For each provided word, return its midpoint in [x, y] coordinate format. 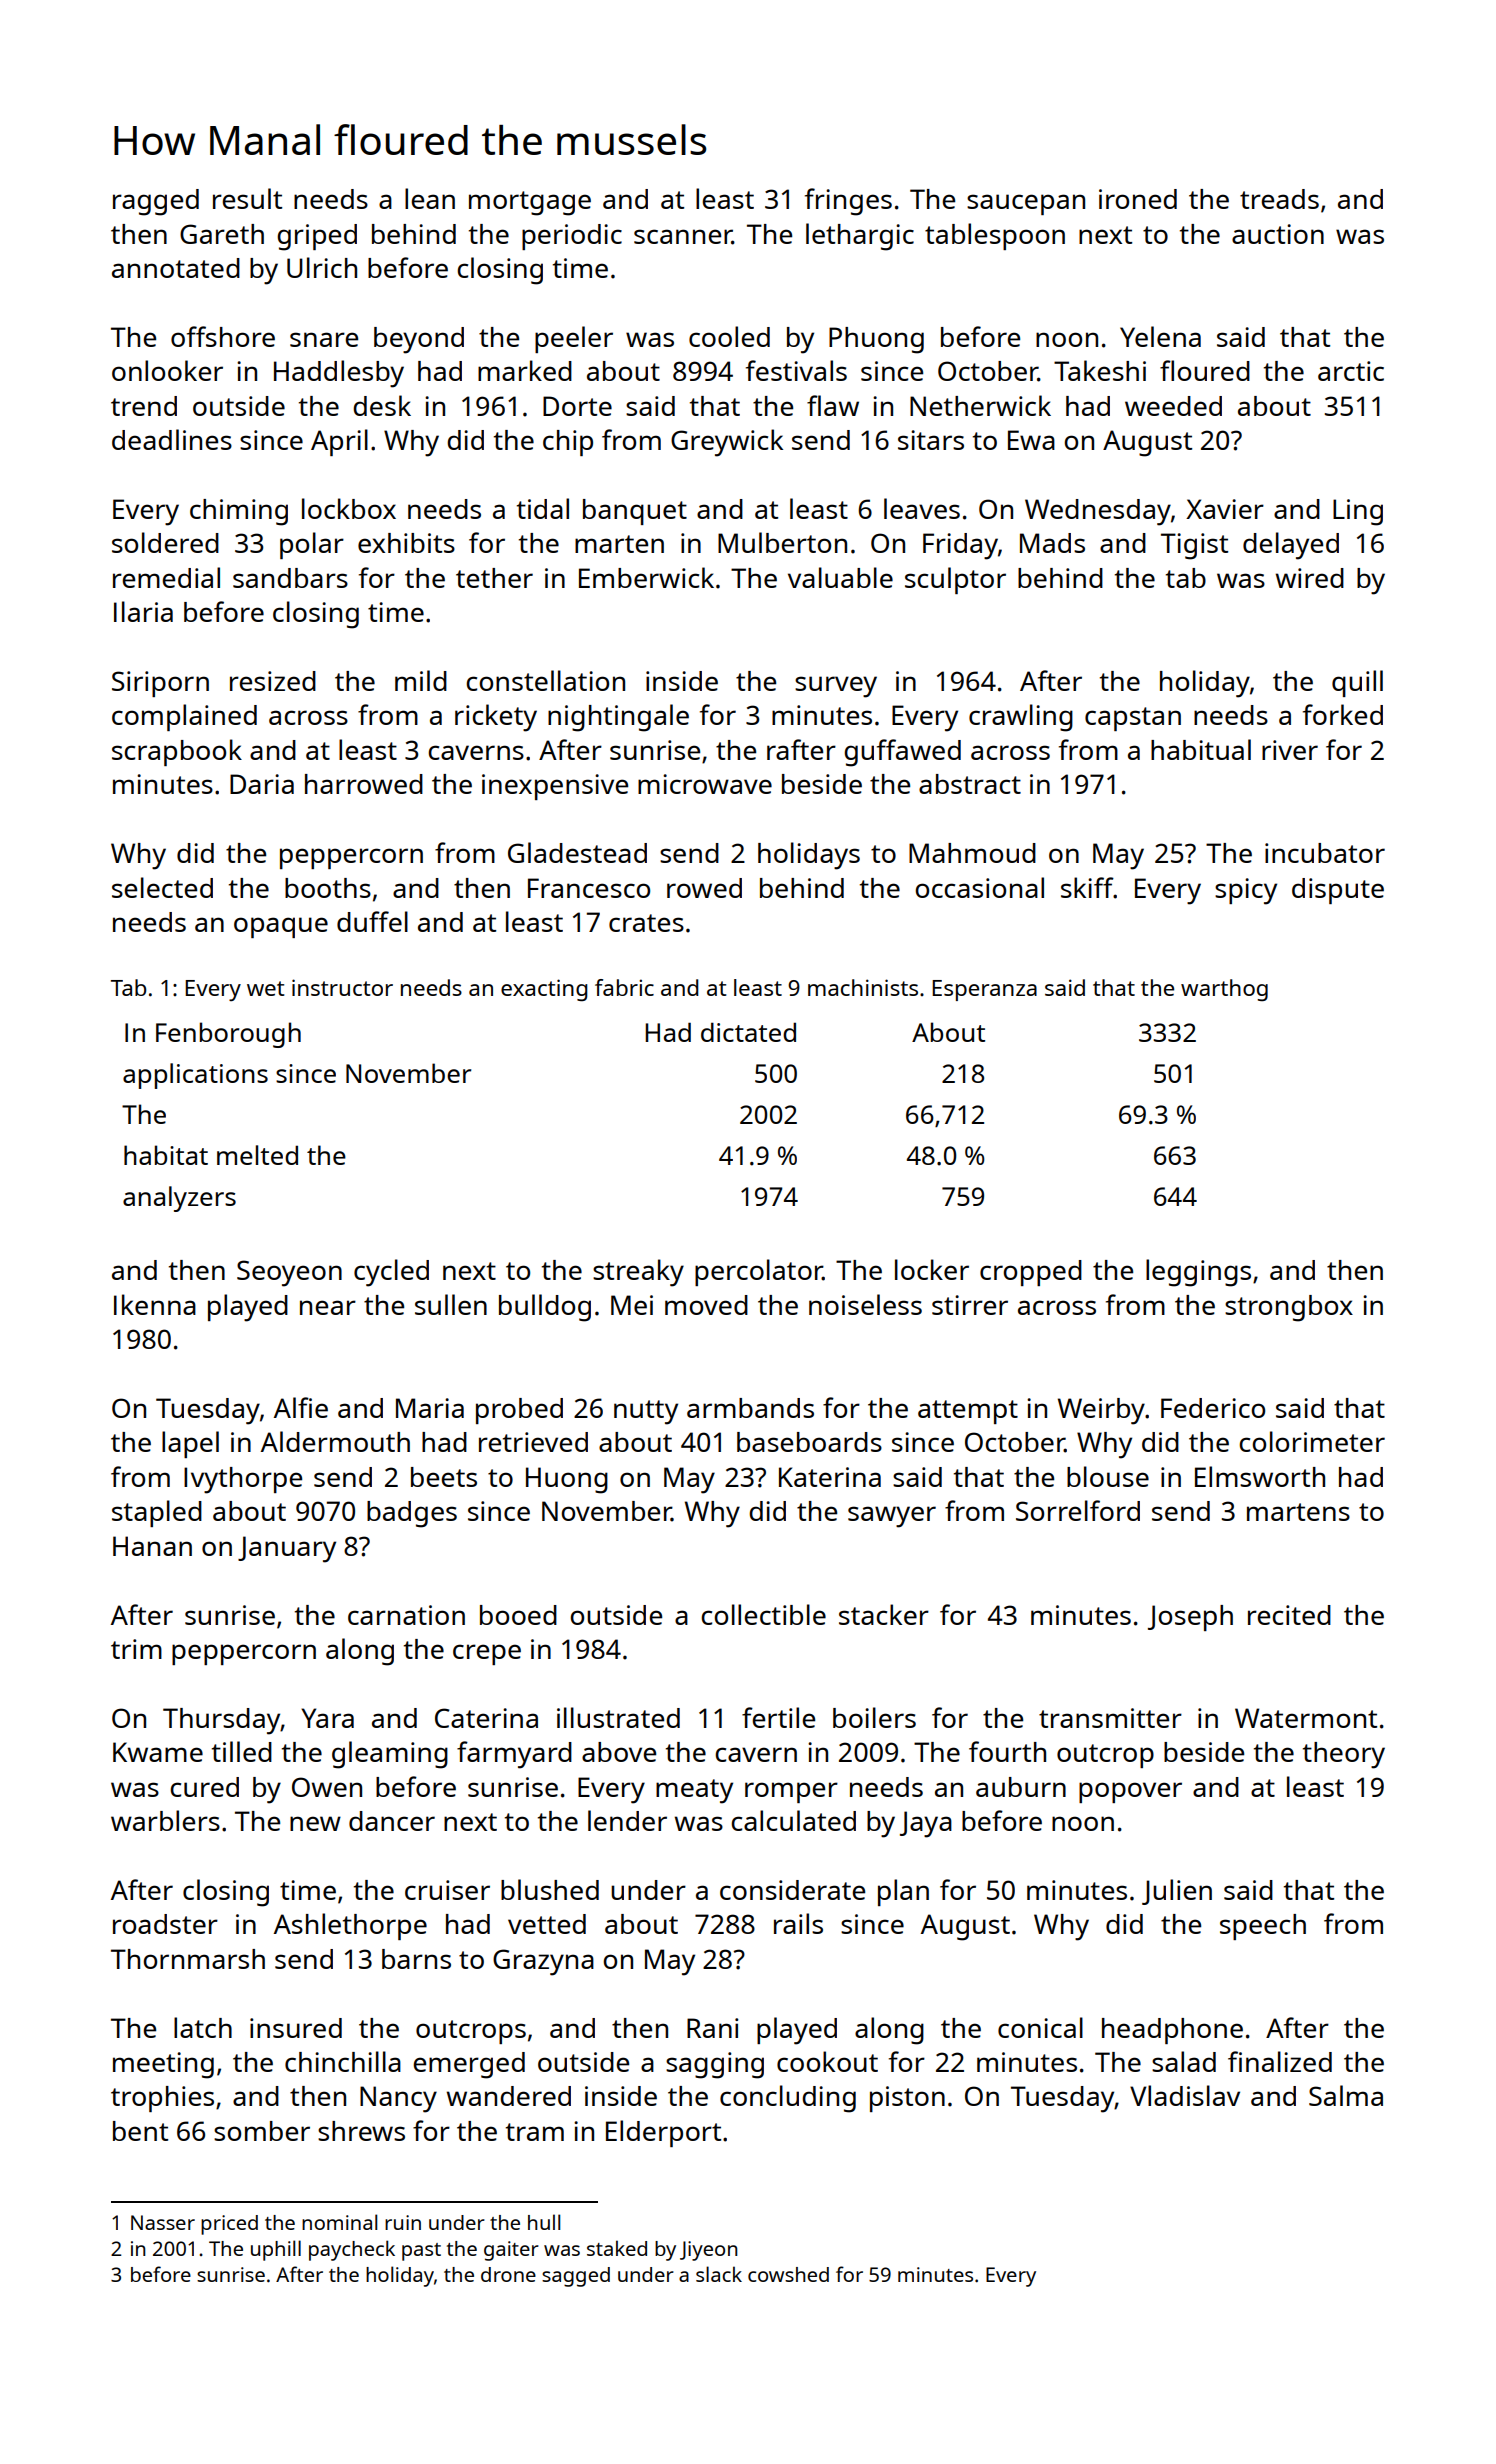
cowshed [788, 2274]
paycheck [352, 2250]
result [247, 198]
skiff [1087, 887]
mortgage [530, 203]
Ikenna [155, 1304]
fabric [624, 987]
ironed [1138, 199]
